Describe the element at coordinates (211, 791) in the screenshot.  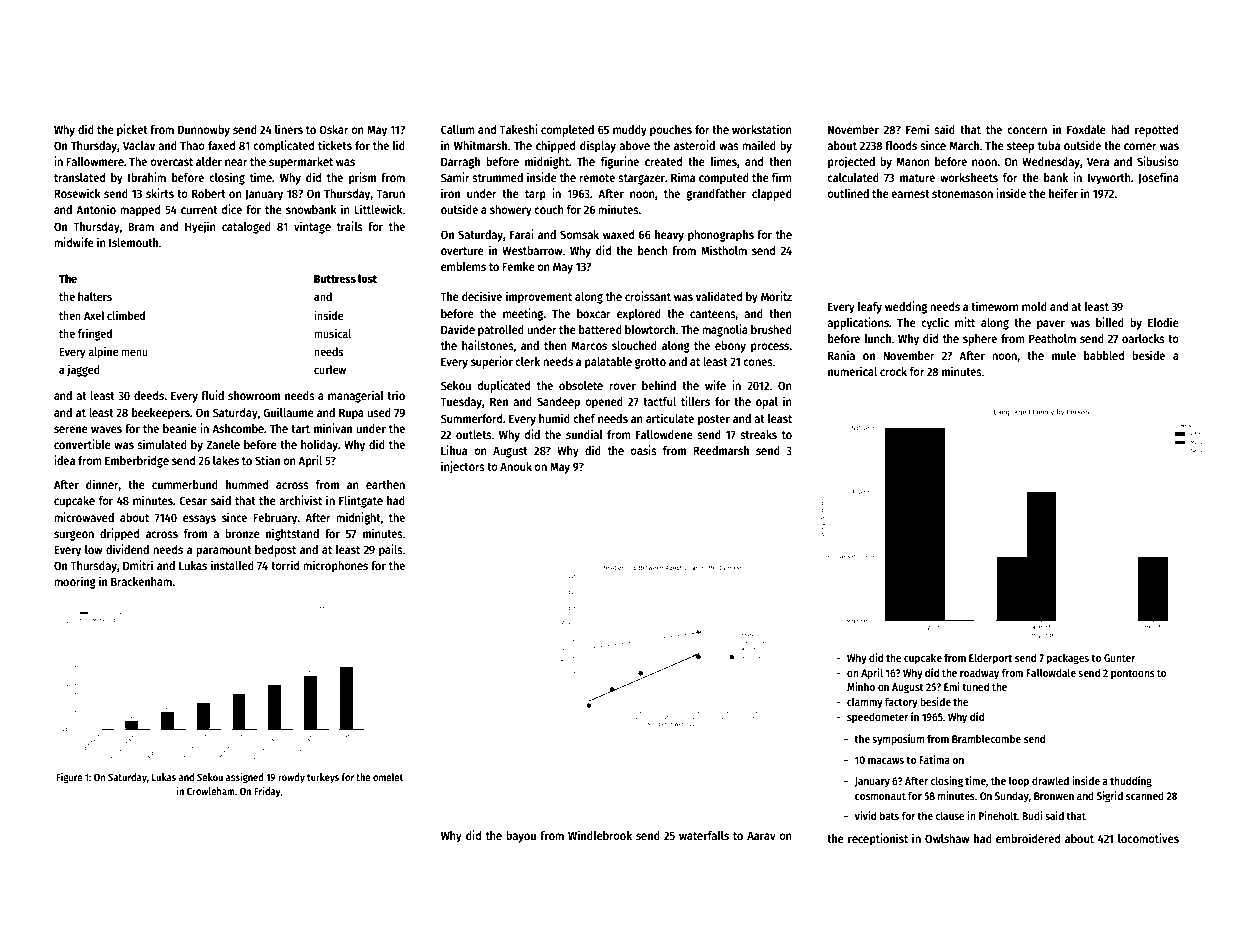
I see `Crowleham` at that location.
